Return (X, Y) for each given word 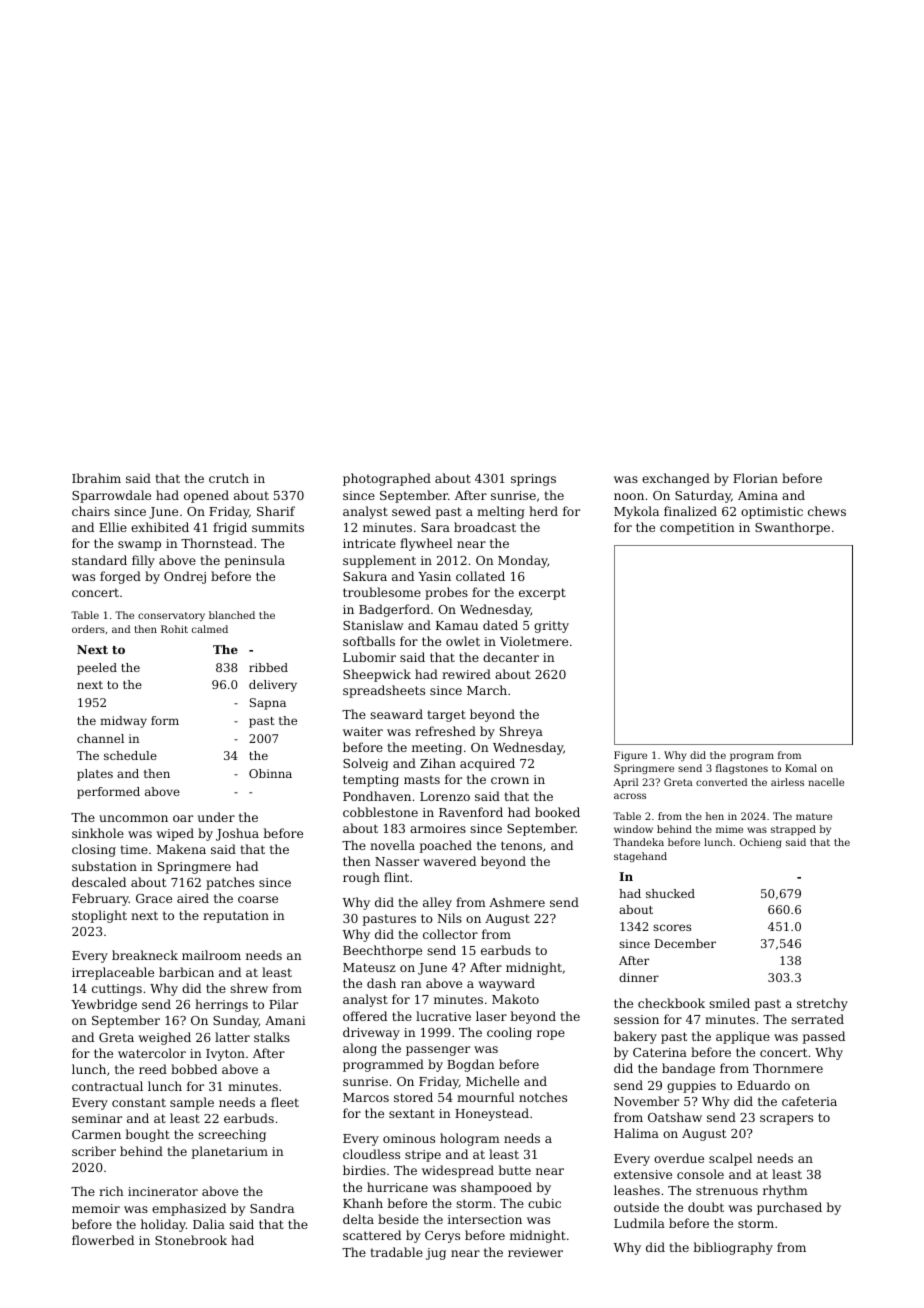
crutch (229, 478)
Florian (755, 478)
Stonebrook (191, 1240)
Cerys (442, 1237)
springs (533, 480)
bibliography (733, 1248)
